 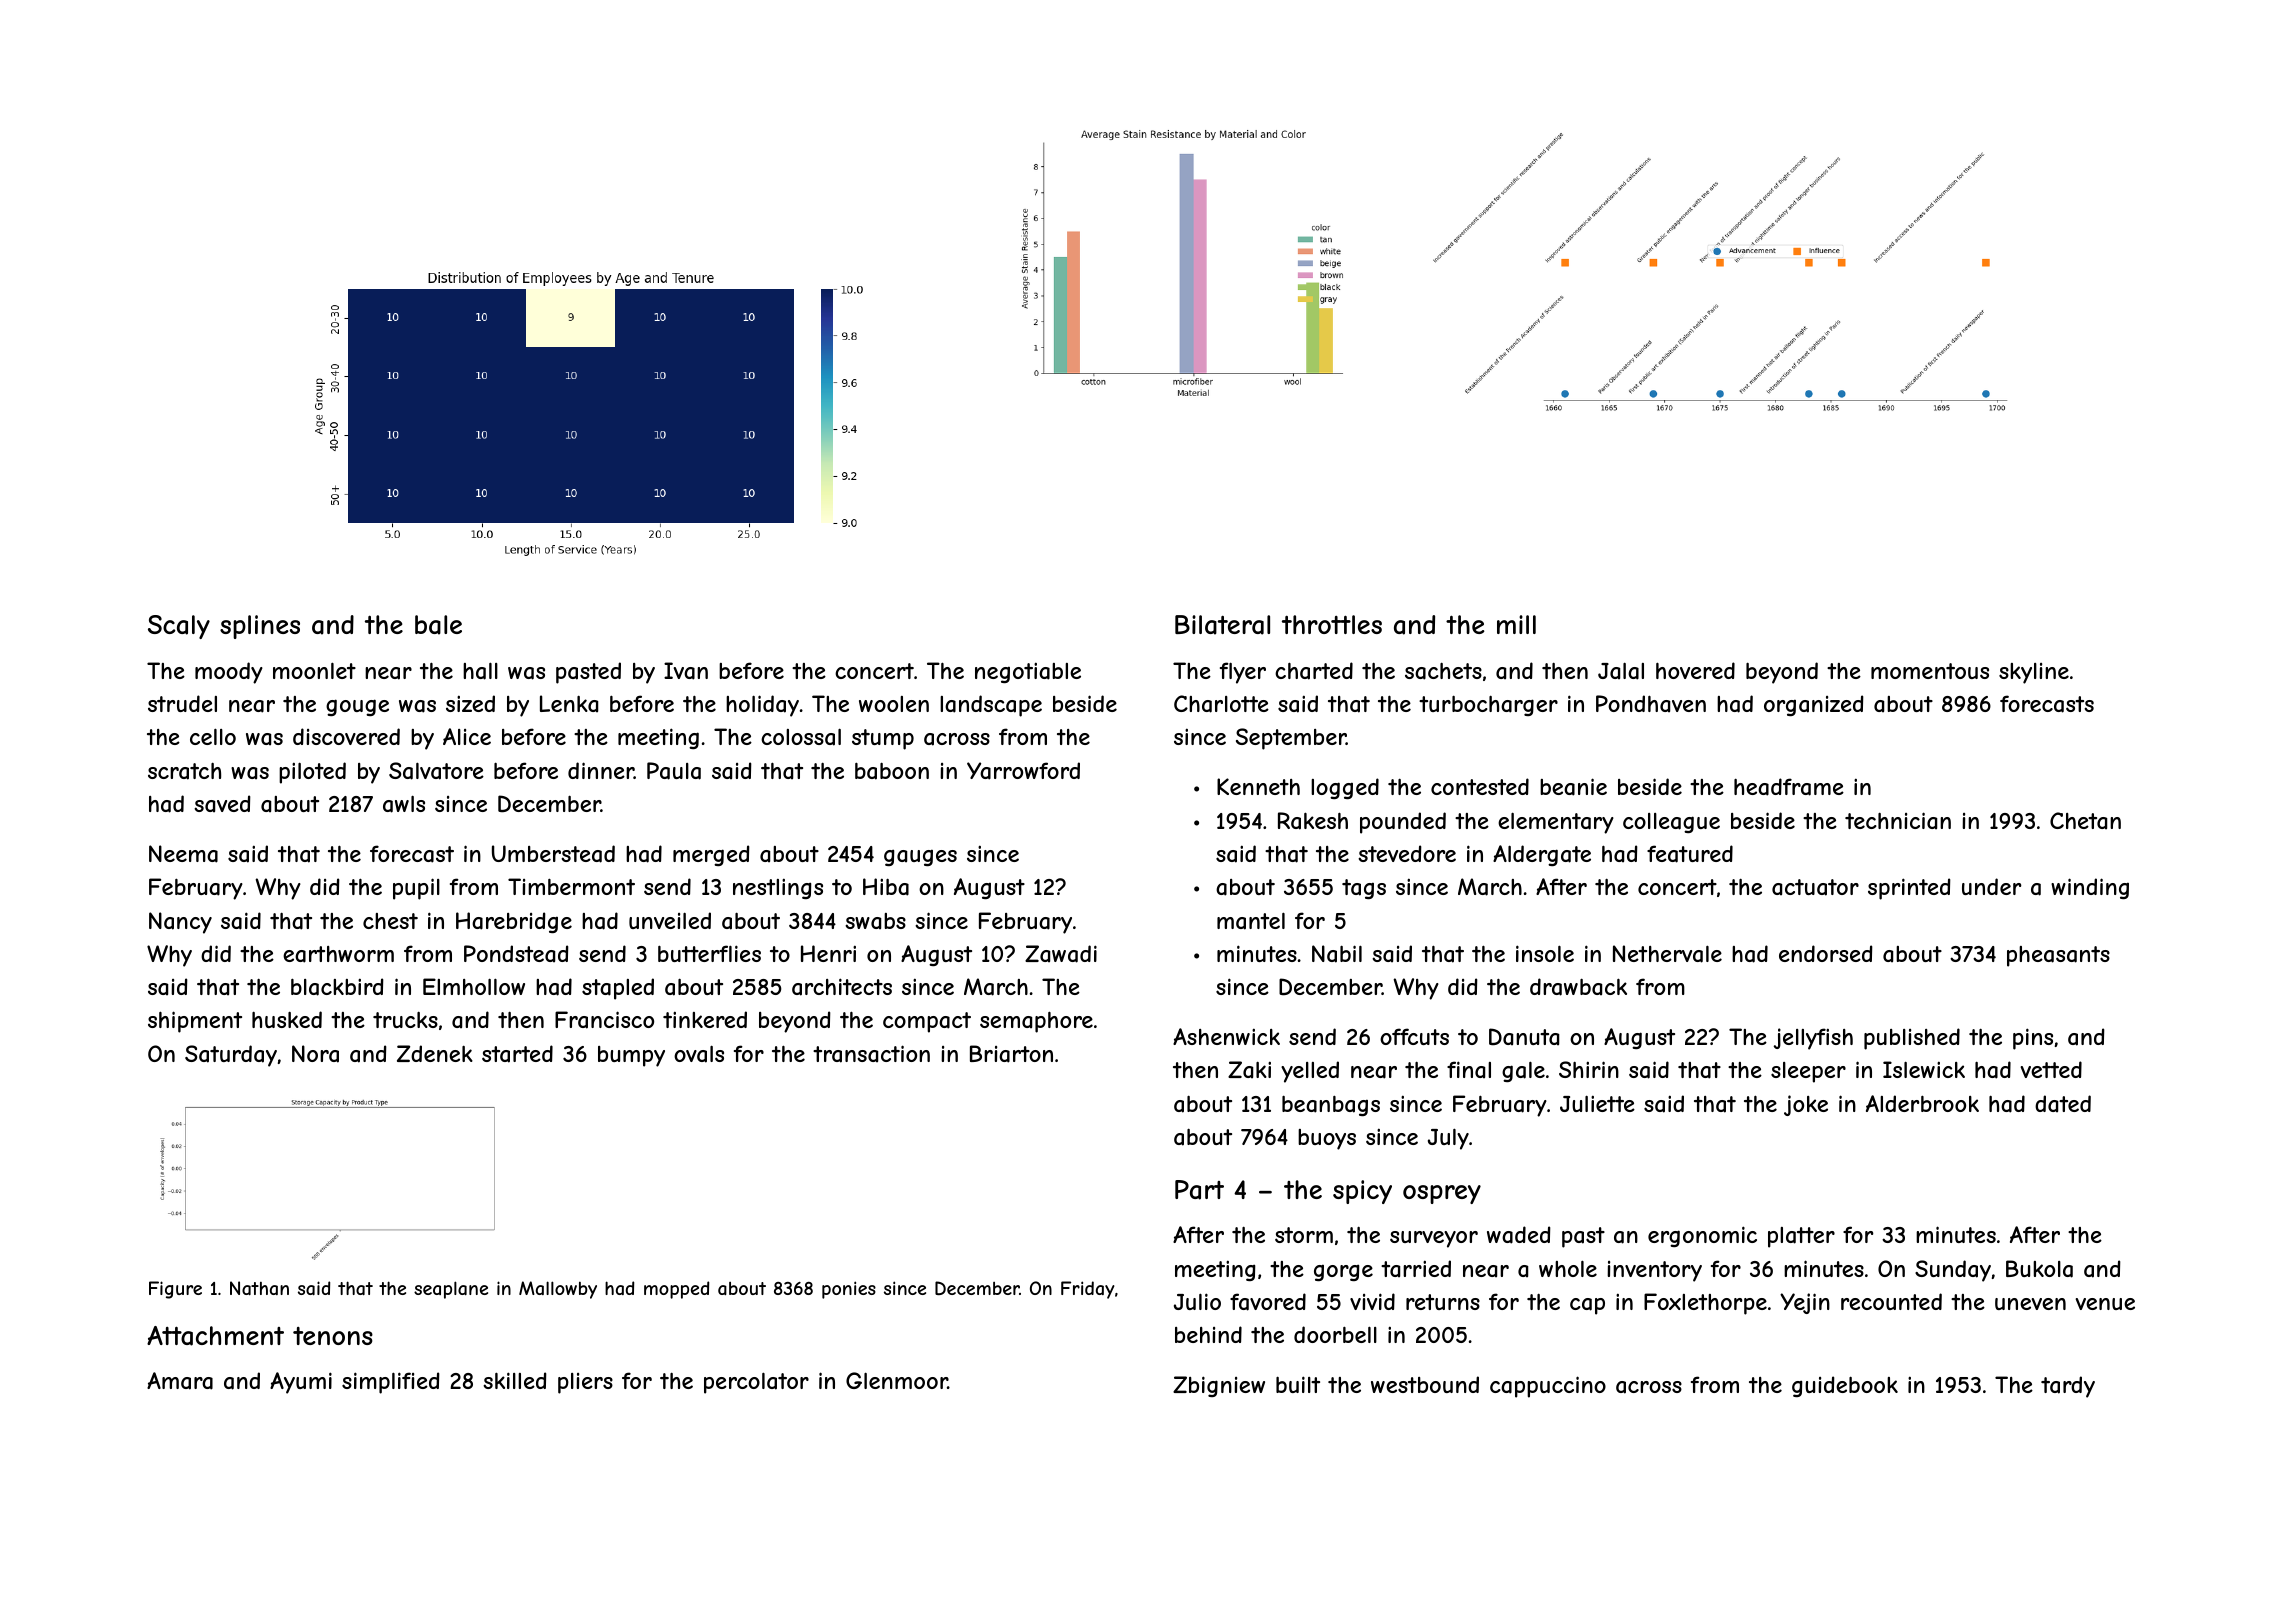 What do you see at coordinates (1578, 987) in the page?
I see `drawback` at bounding box center [1578, 987].
